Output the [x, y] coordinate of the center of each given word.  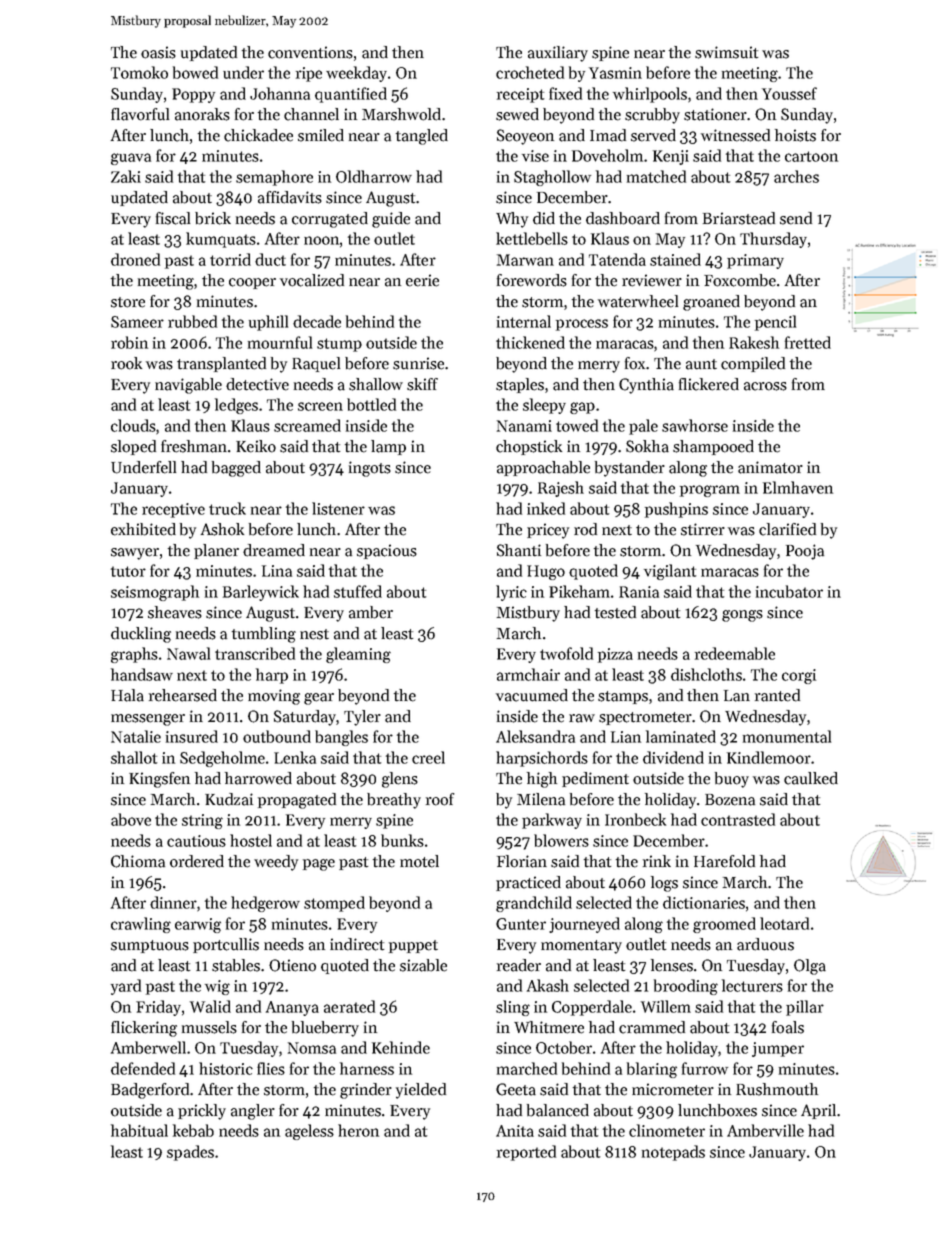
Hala [127, 695]
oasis [158, 52]
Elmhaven [798, 487]
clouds [133, 425]
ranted [777, 695]
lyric [511, 593]
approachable [543, 468]
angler [253, 1112]
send [796, 218]
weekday [356, 74]
